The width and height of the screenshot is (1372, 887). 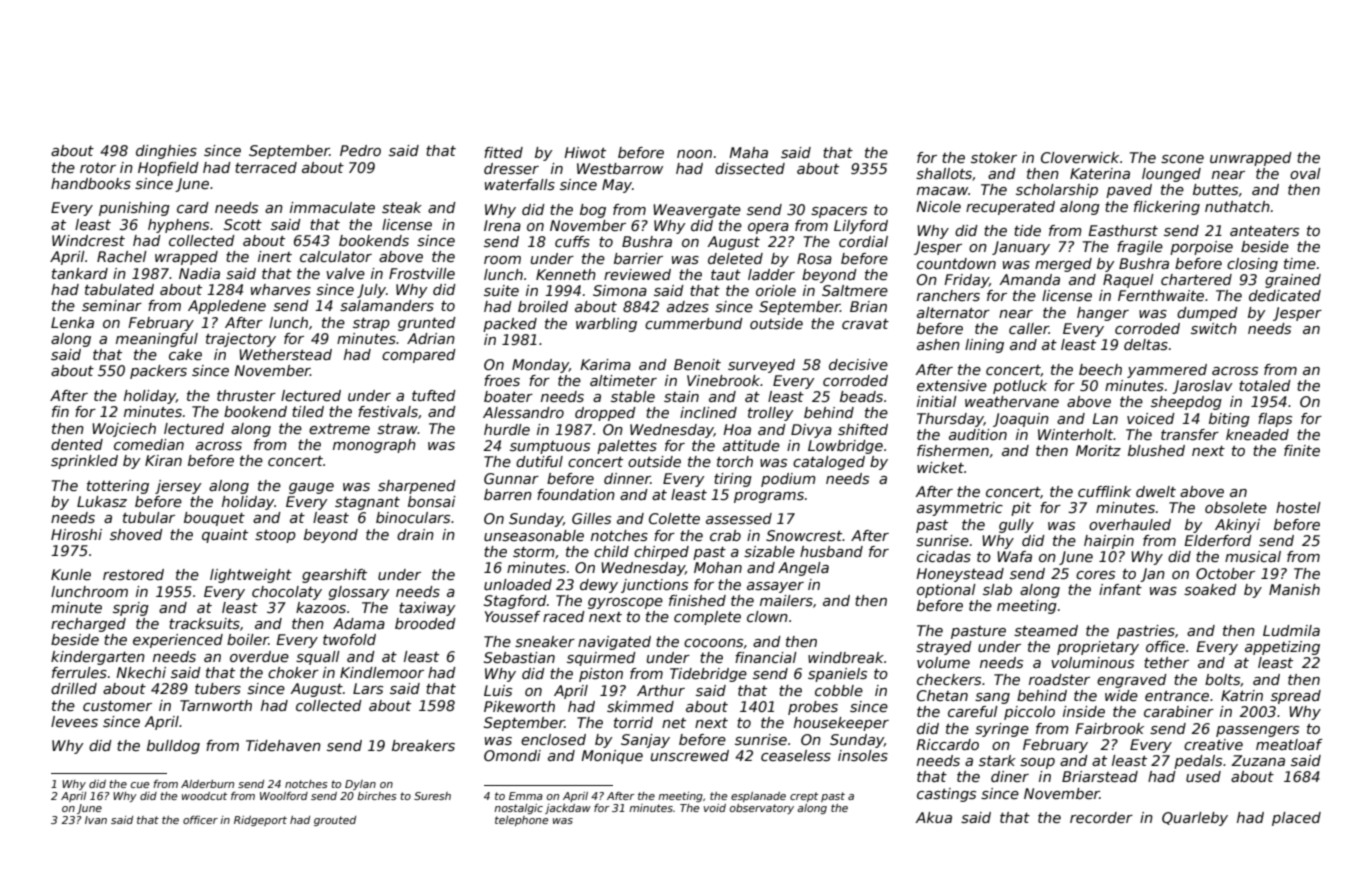 What do you see at coordinates (803, 569) in the screenshot?
I see `Angela` at bounding box center [803, 569].
